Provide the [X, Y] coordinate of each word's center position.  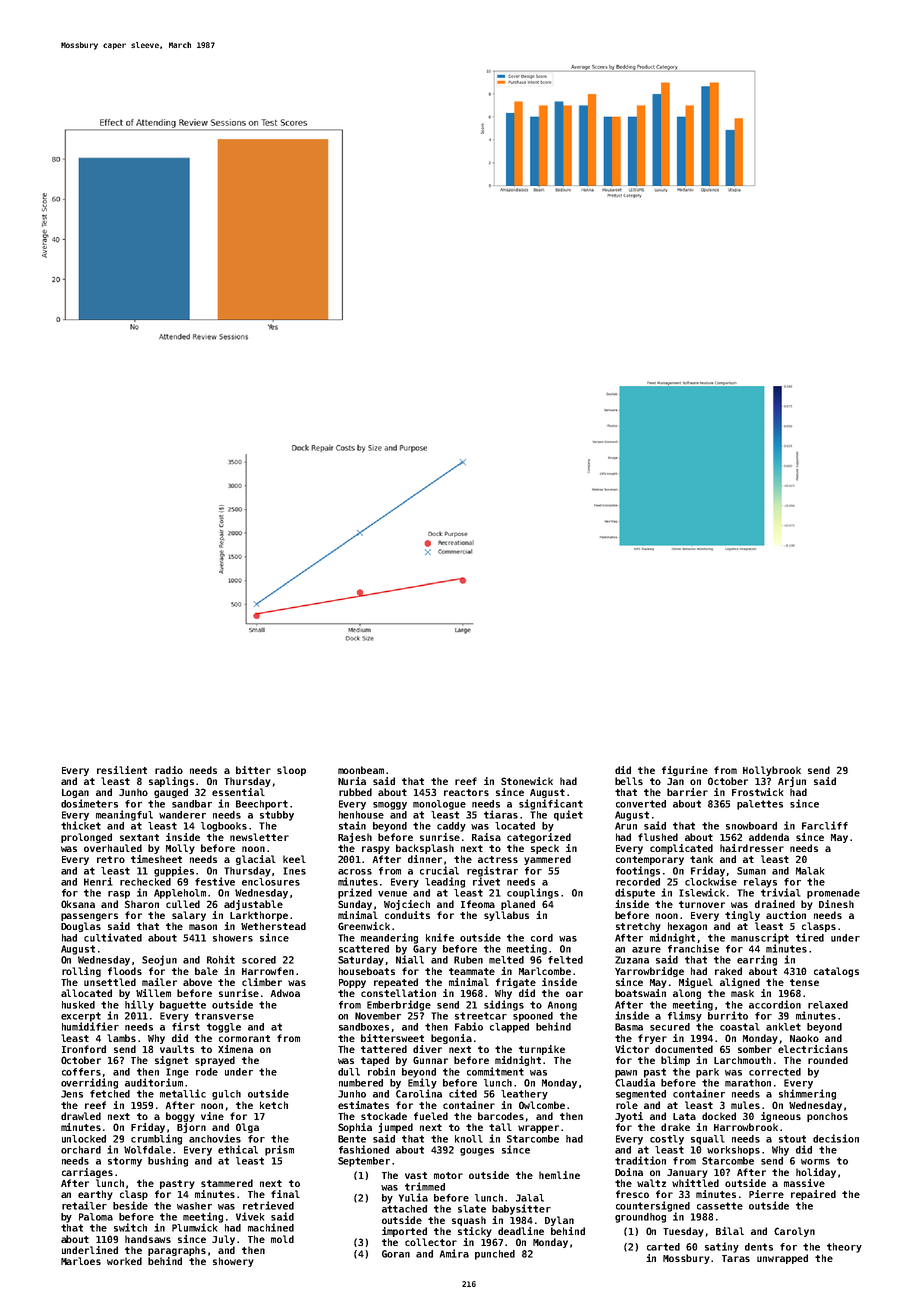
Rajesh [355, 838]
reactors [466, 792]
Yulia [413, 1197]
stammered [227, 1183]
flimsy [685, 1016]
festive [215, 881]
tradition [640, 1160]
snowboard [751, 826]
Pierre [766, 1194]
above [197, 982]
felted [565, 960]
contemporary [650, 860]
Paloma [96, 1217]
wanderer [182, 815]
